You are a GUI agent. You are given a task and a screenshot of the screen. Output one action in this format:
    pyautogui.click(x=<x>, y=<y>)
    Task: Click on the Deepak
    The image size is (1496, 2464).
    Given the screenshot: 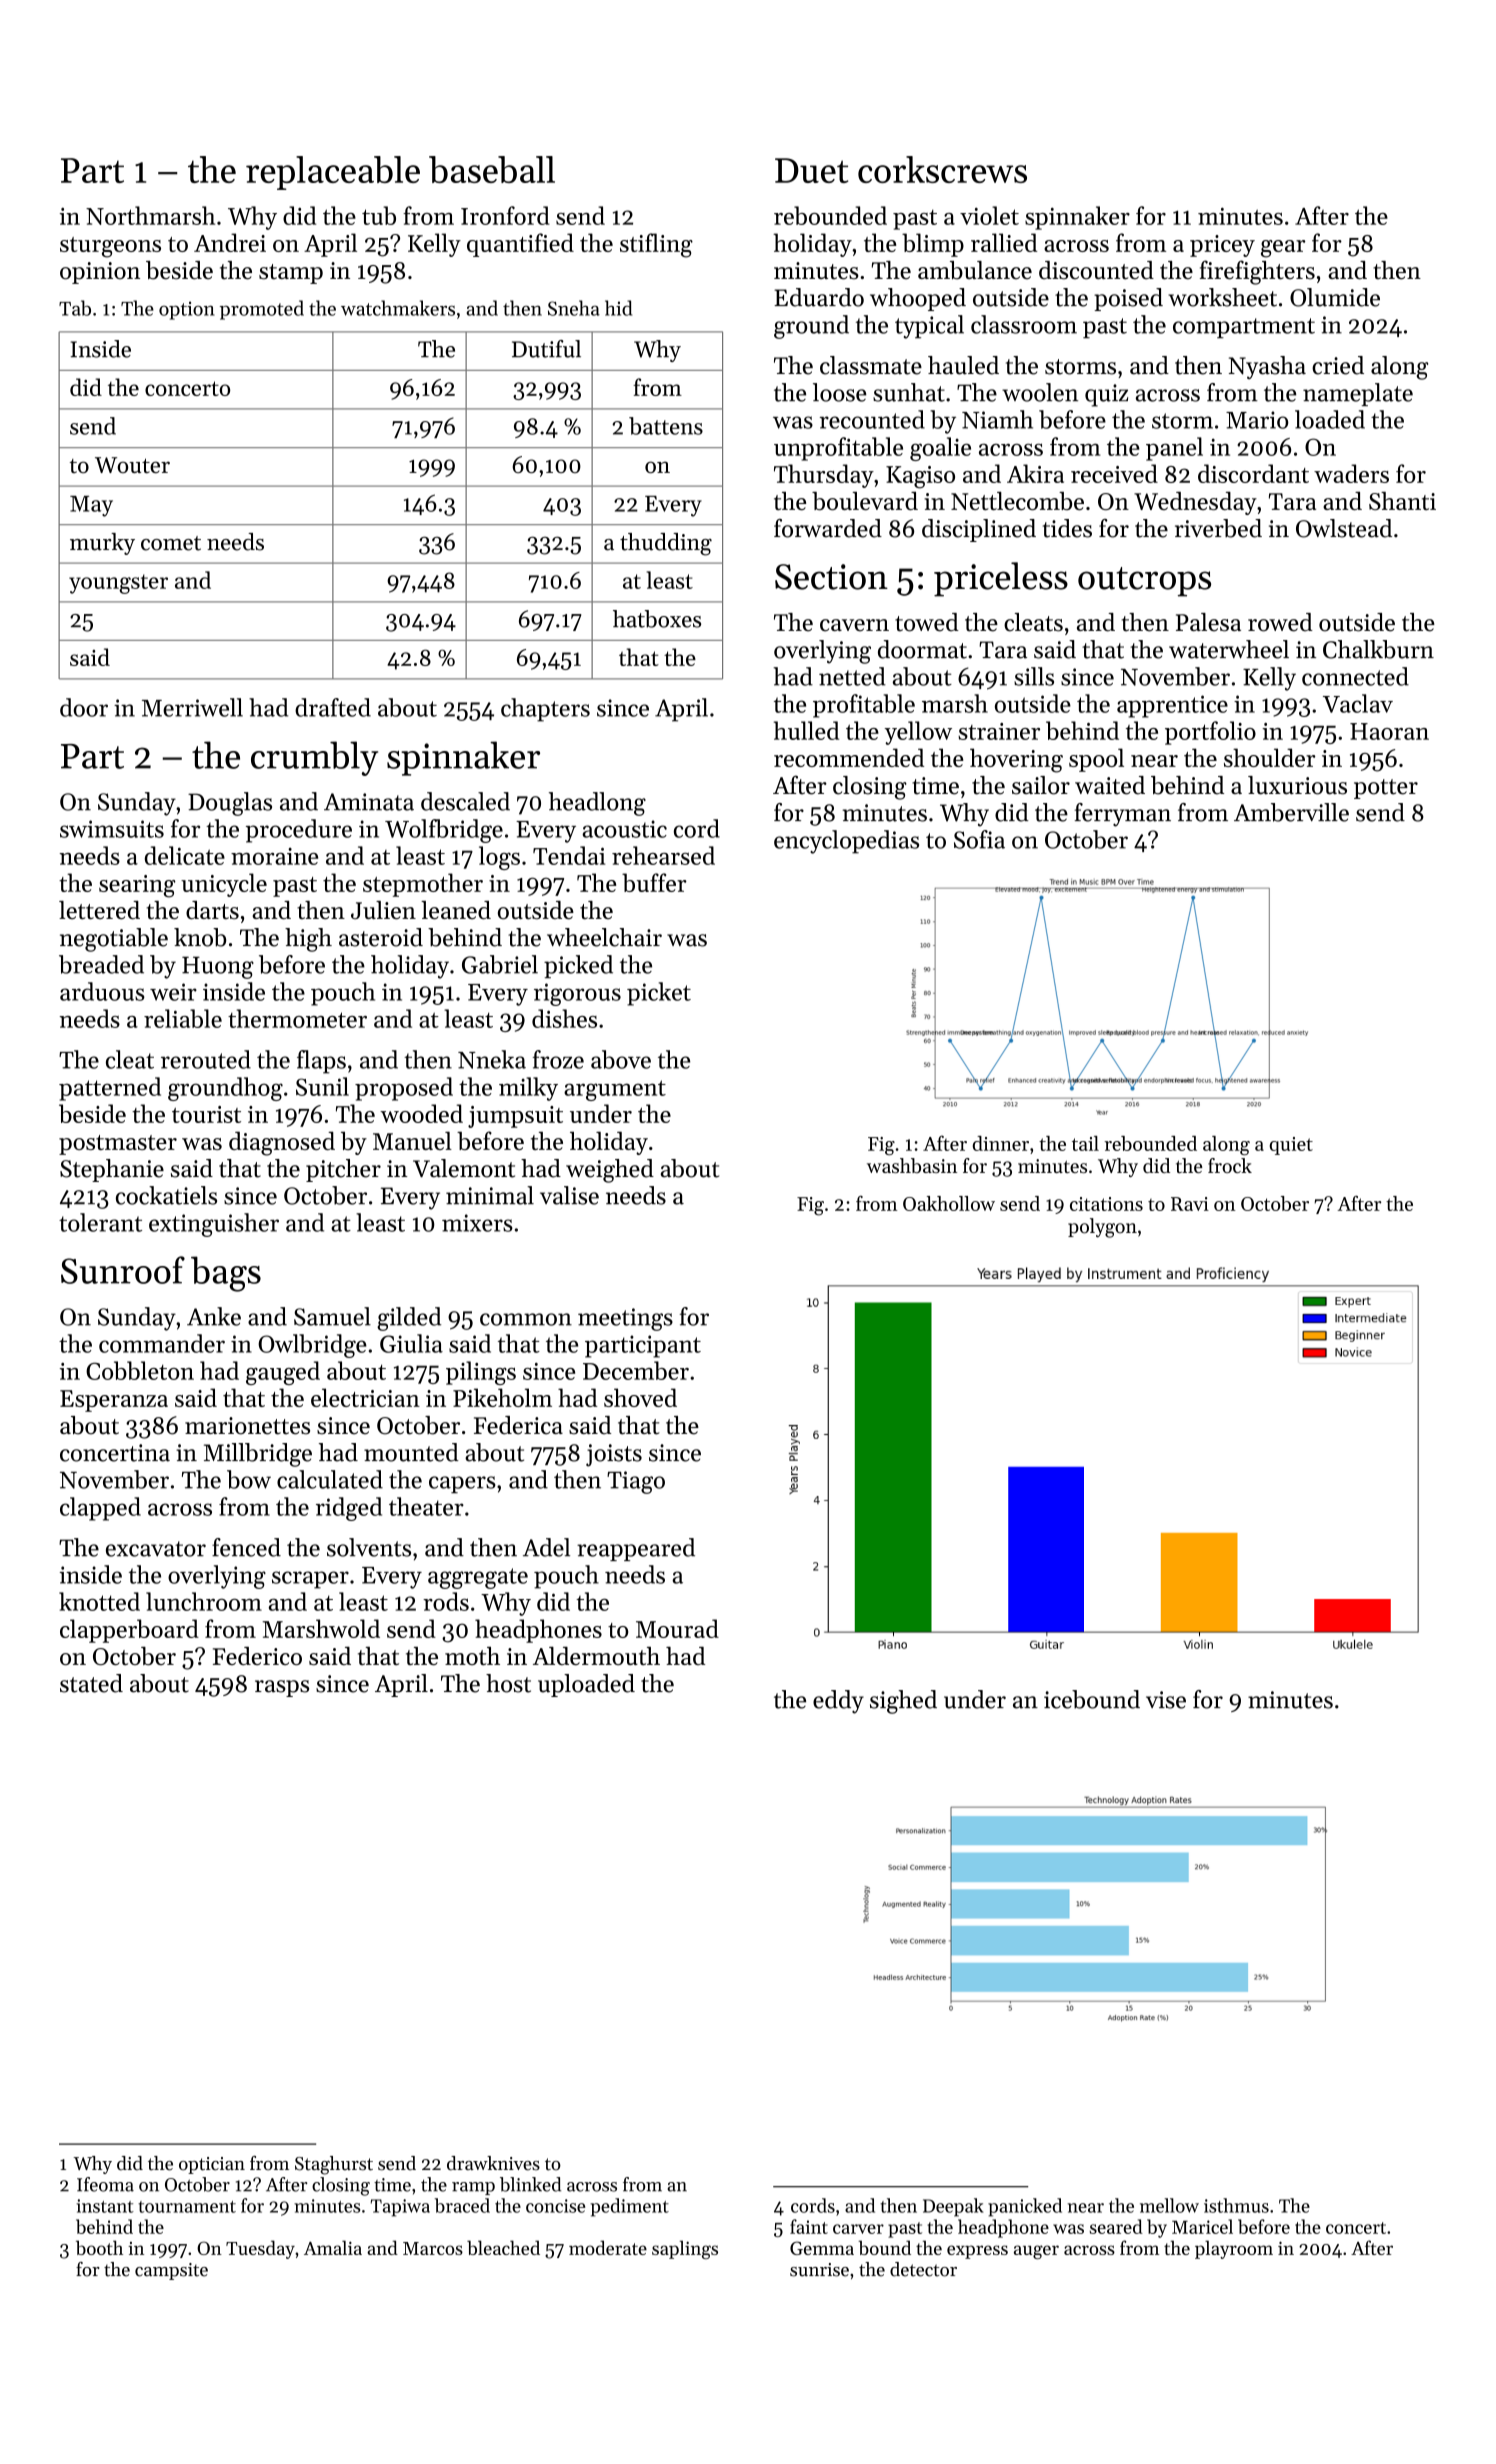 What is the action you would take?
    pyautogui.click(x=953, y=2207)
